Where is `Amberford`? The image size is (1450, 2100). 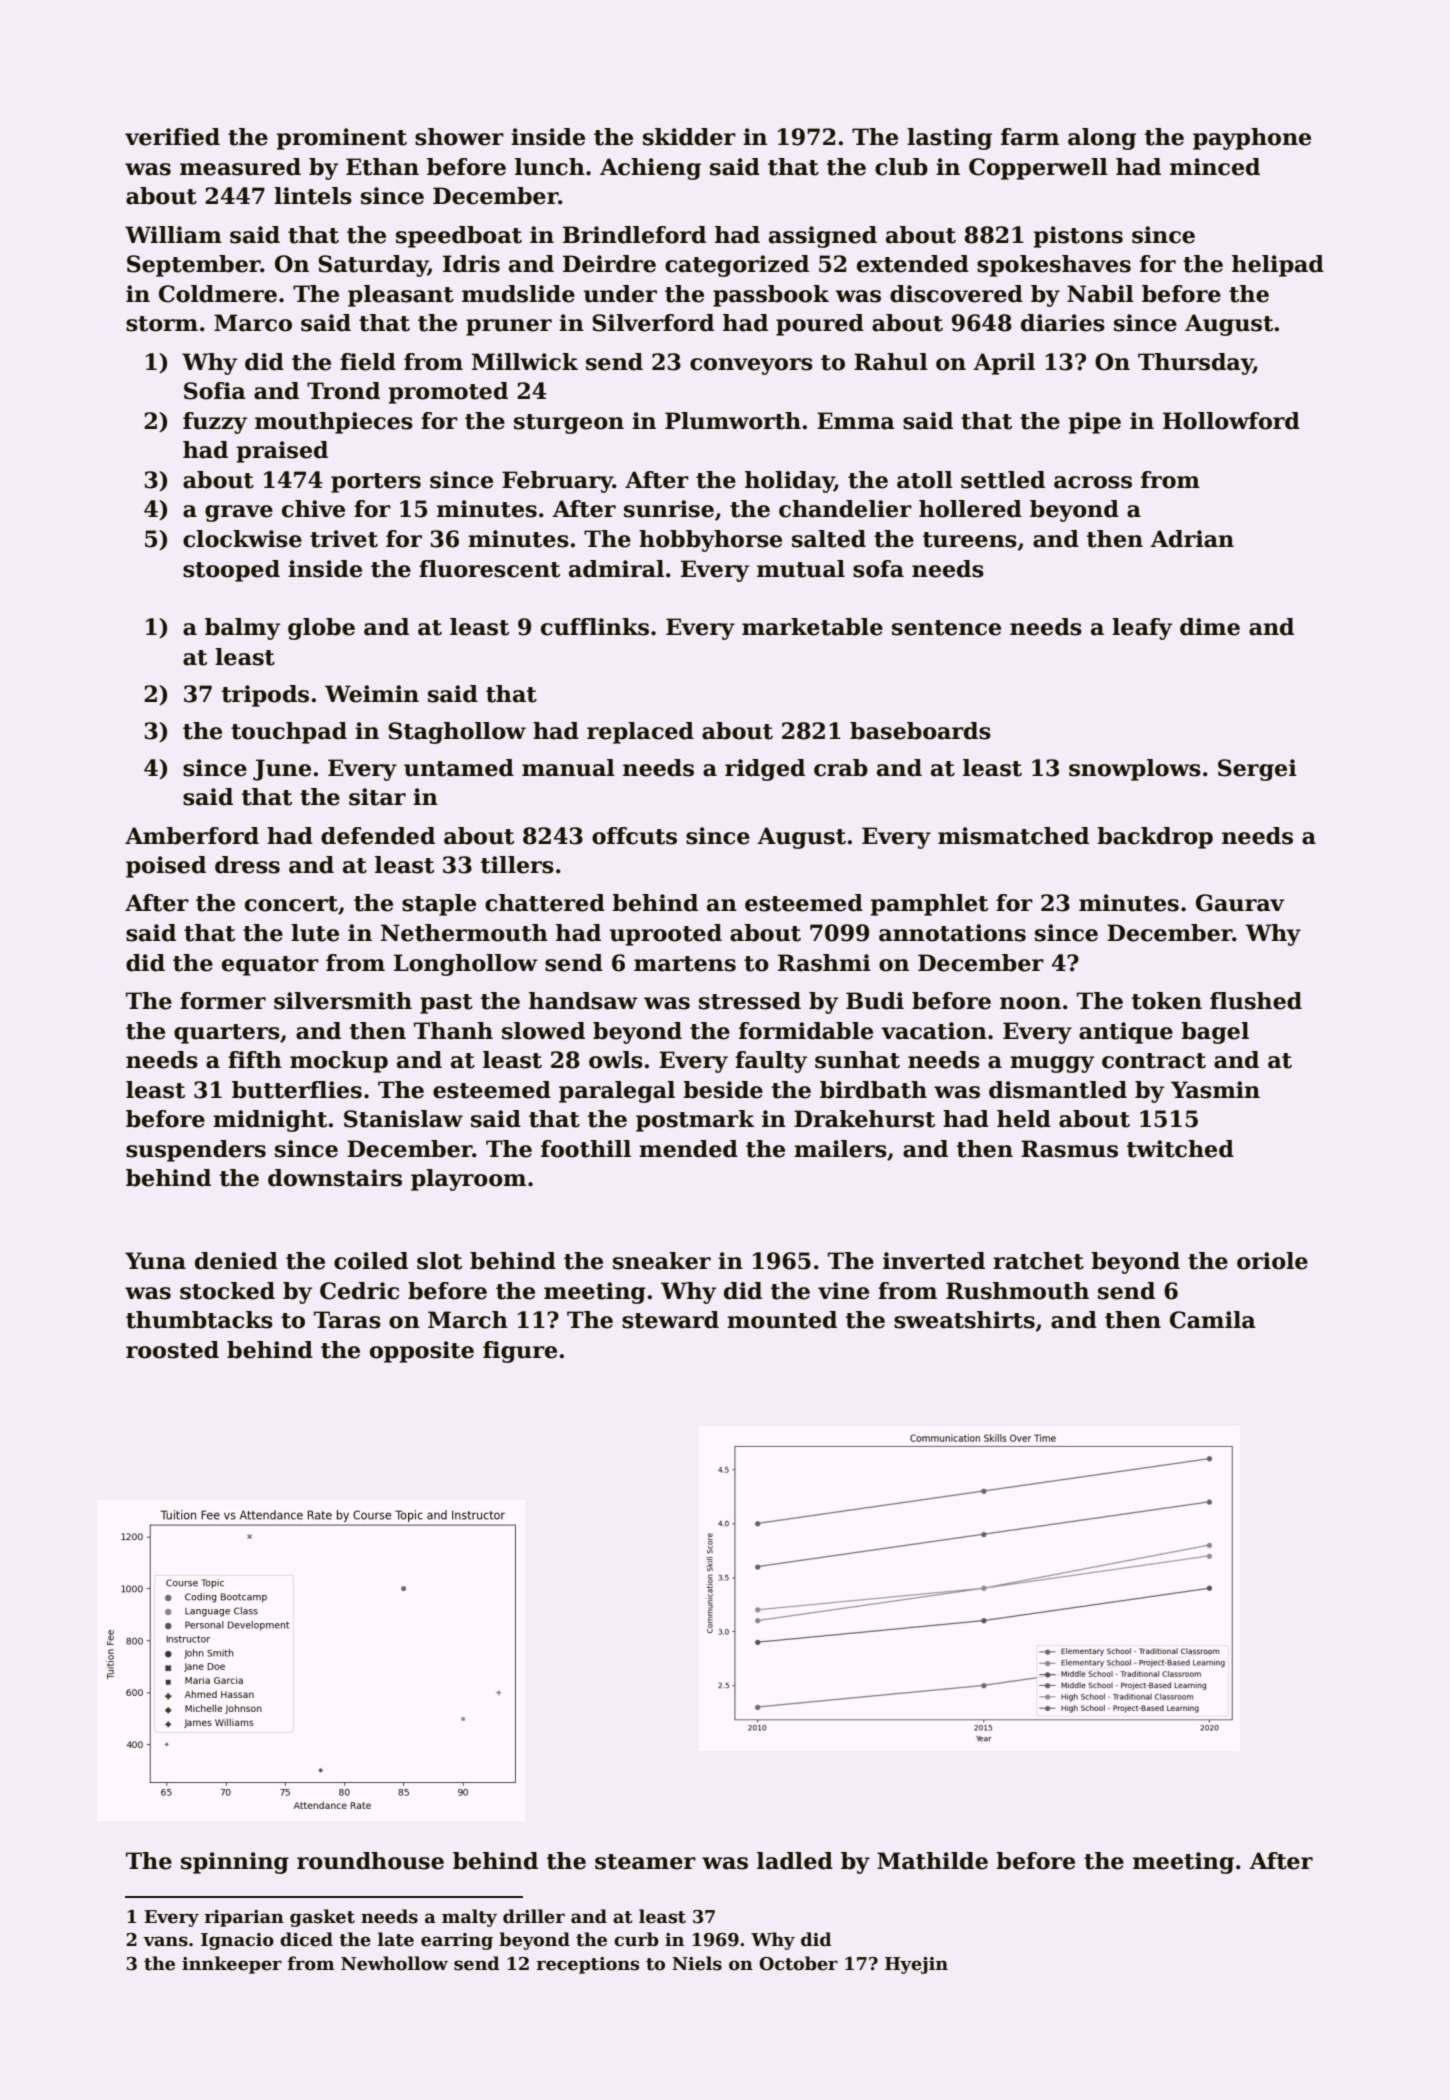
Amberford is located at coordinates (192, 836).
